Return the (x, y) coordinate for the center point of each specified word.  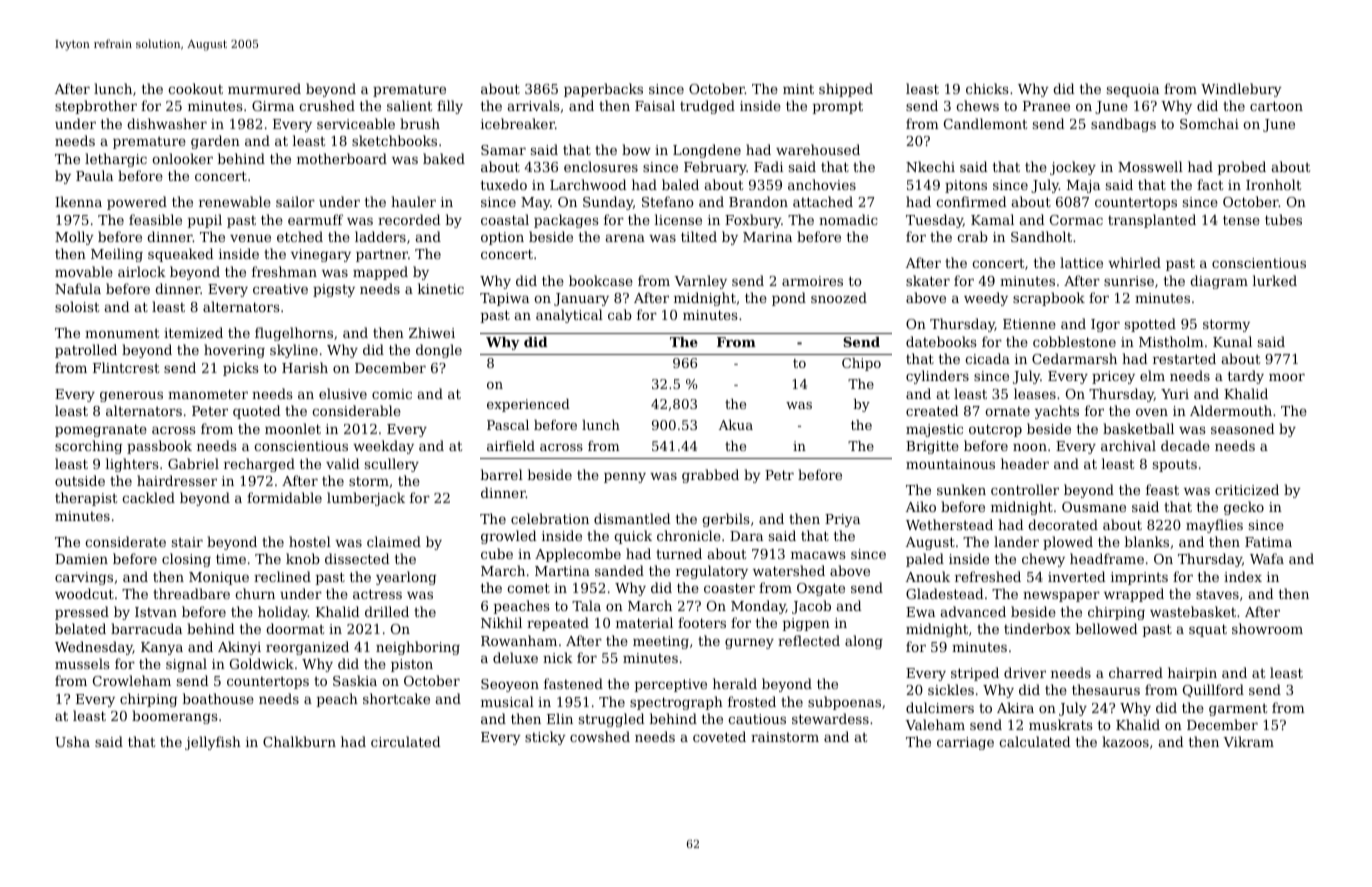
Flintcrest (126, 367)
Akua (736, 425)
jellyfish (213, 743)
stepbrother (96, 107)
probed (1242, 168)
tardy (1246, 377)
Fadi (768, 166)
